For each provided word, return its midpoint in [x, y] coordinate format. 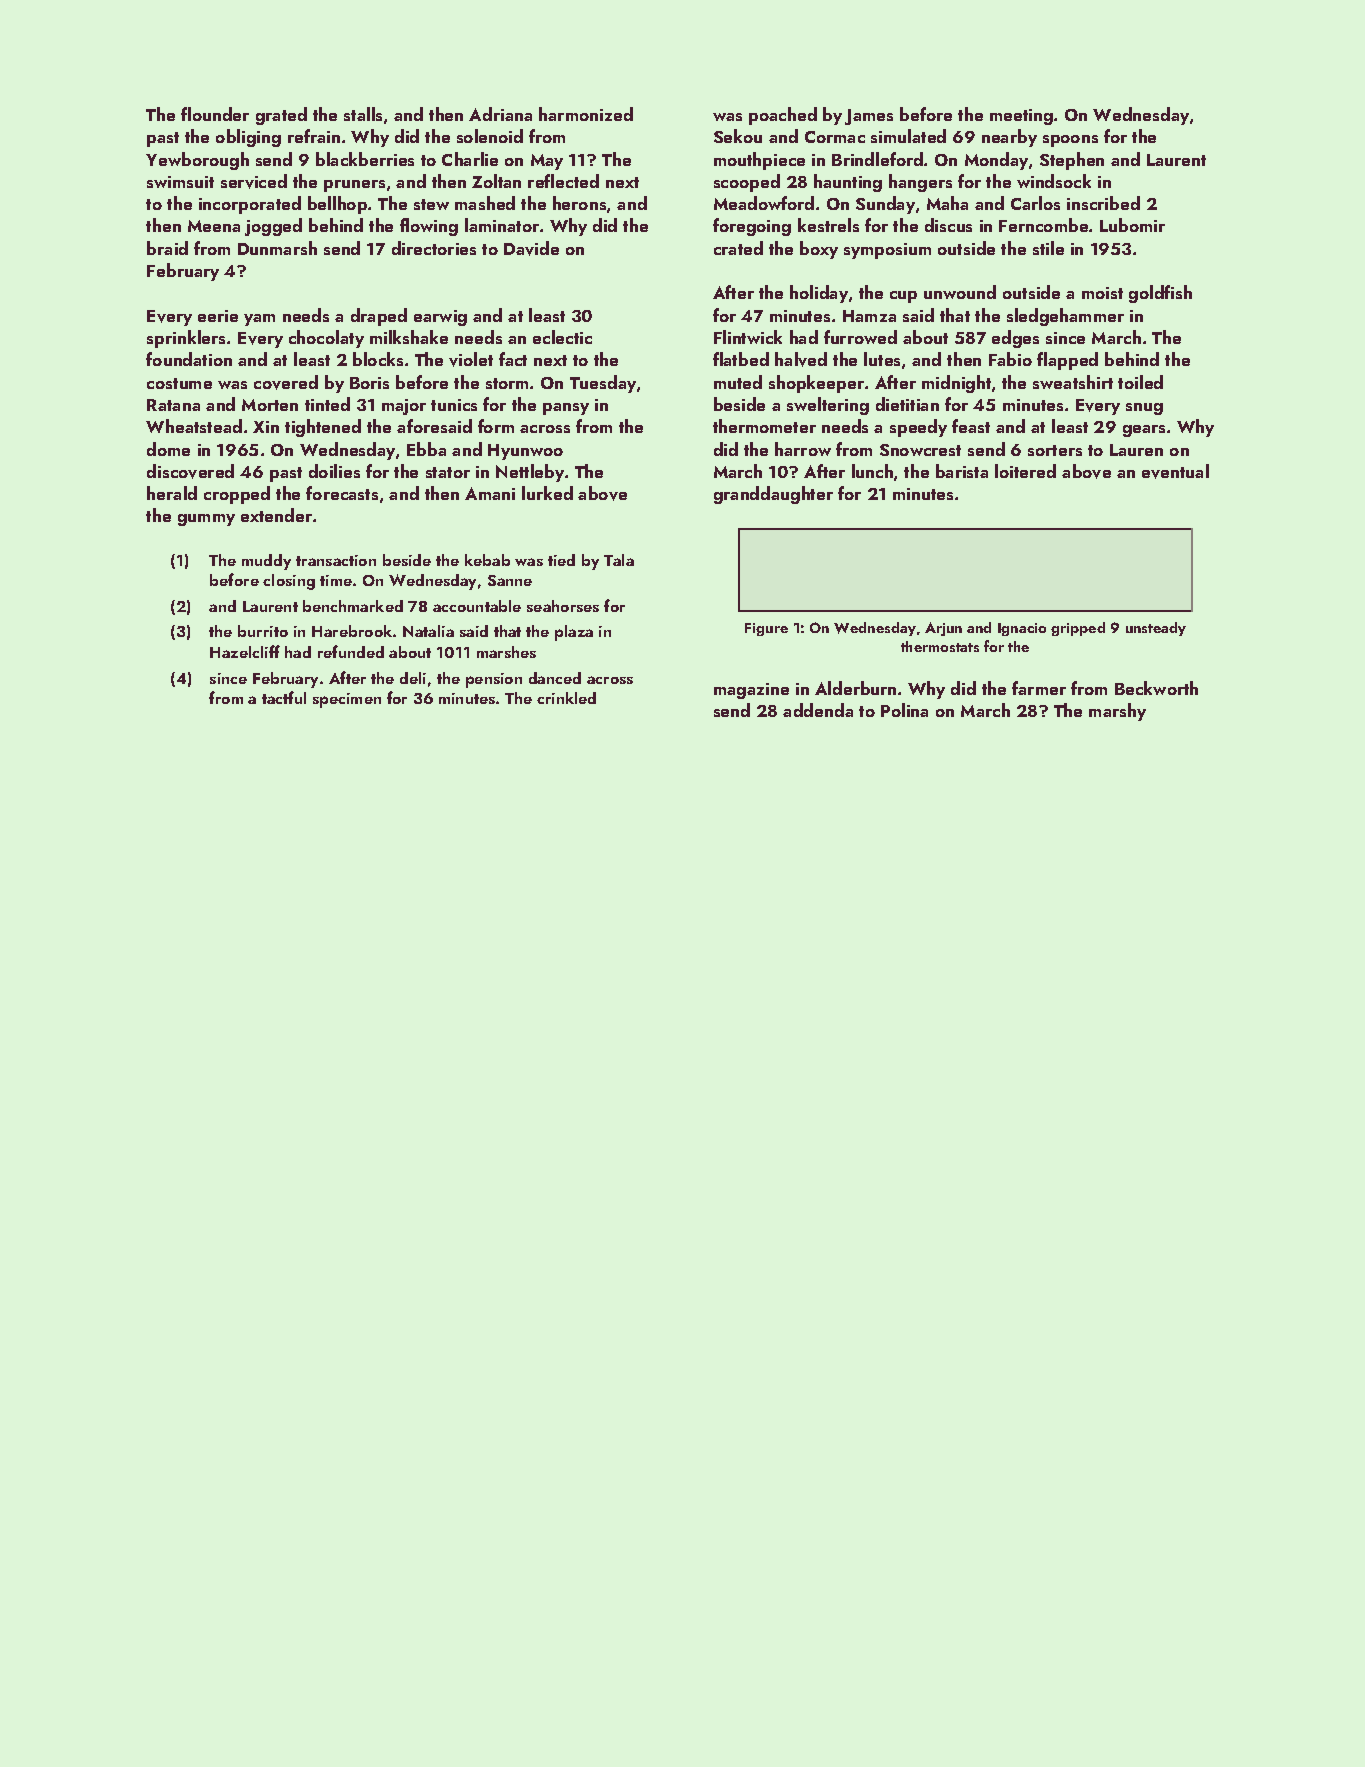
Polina [904, 710]
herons [579, 203]
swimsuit [180, 182]
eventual [1175, 471]
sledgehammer [1065, 317]
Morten [270, 405]
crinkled [566, 698]
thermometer [764, 426]
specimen [347, 700]
